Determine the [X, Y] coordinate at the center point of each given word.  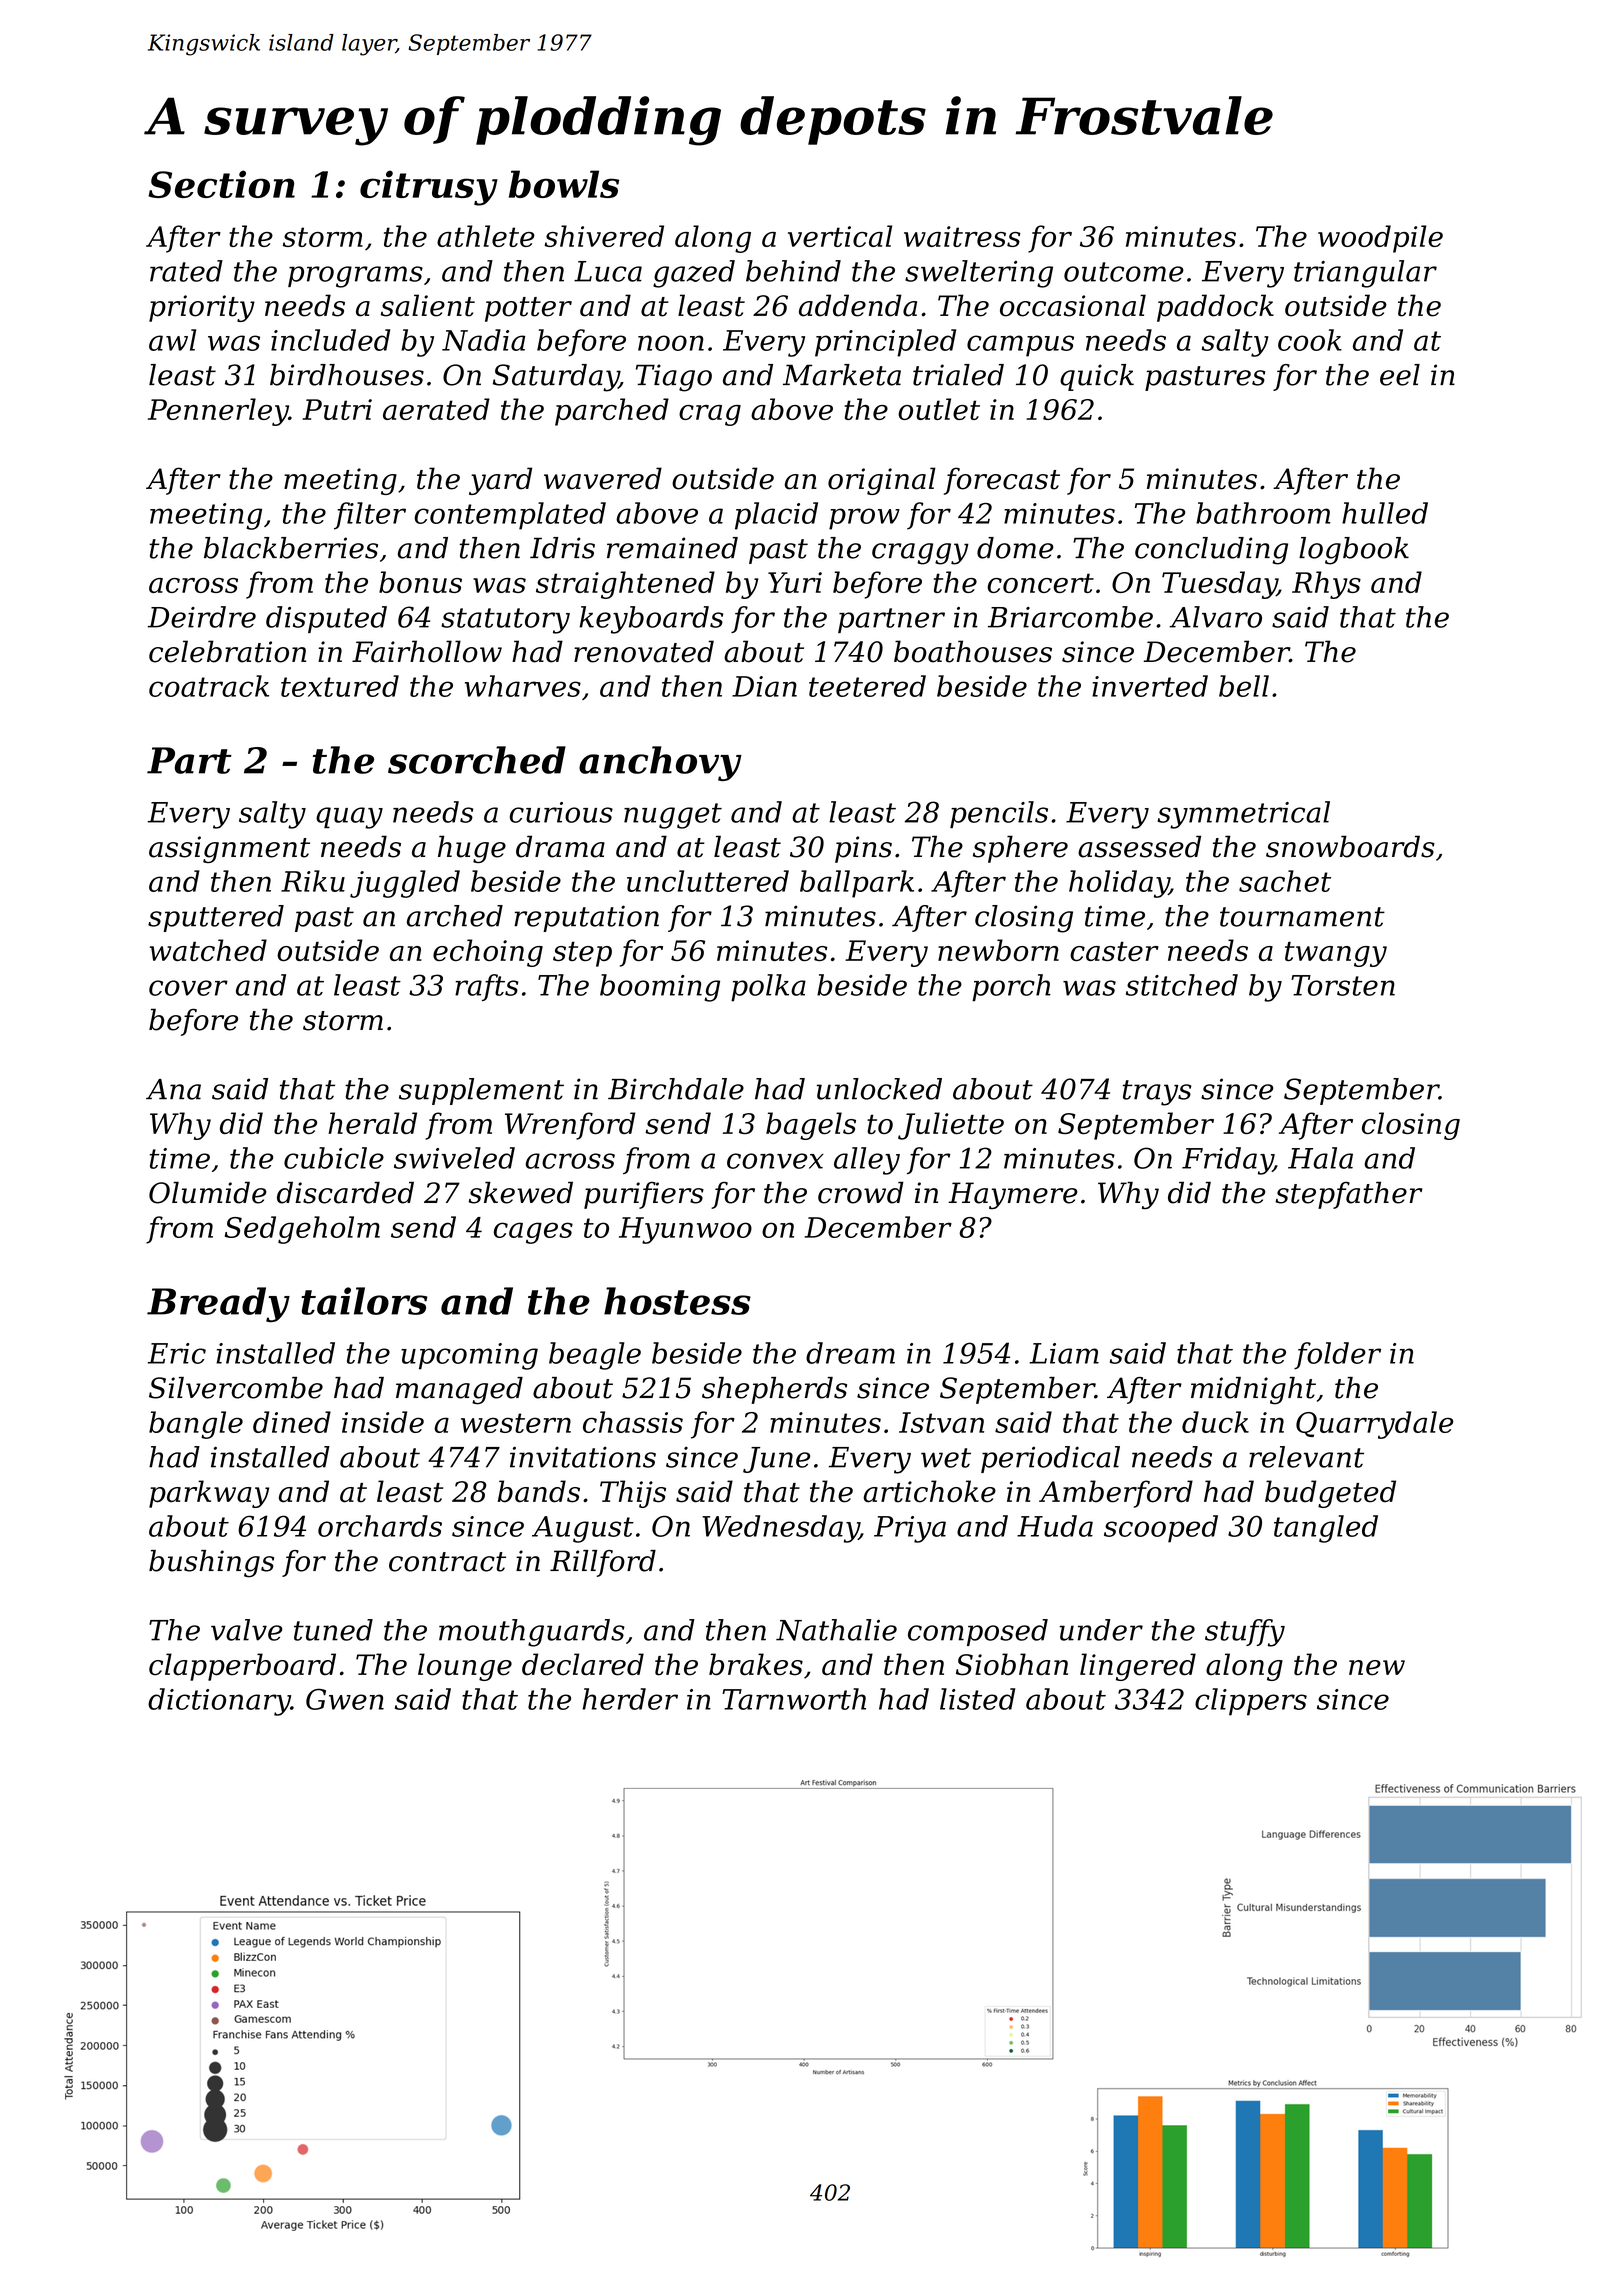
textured [340, 686]
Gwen [345, 1699]
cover [188, 988]
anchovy [660, 763]
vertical [840, 236]
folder [1337, 1355]
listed [977, 1699]
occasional [1073, 305]
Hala [1320, 1158]
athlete [486, 236]
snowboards [1350, 846]
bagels [811, 1126]
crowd [861, 1193]
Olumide [208, 1193]
